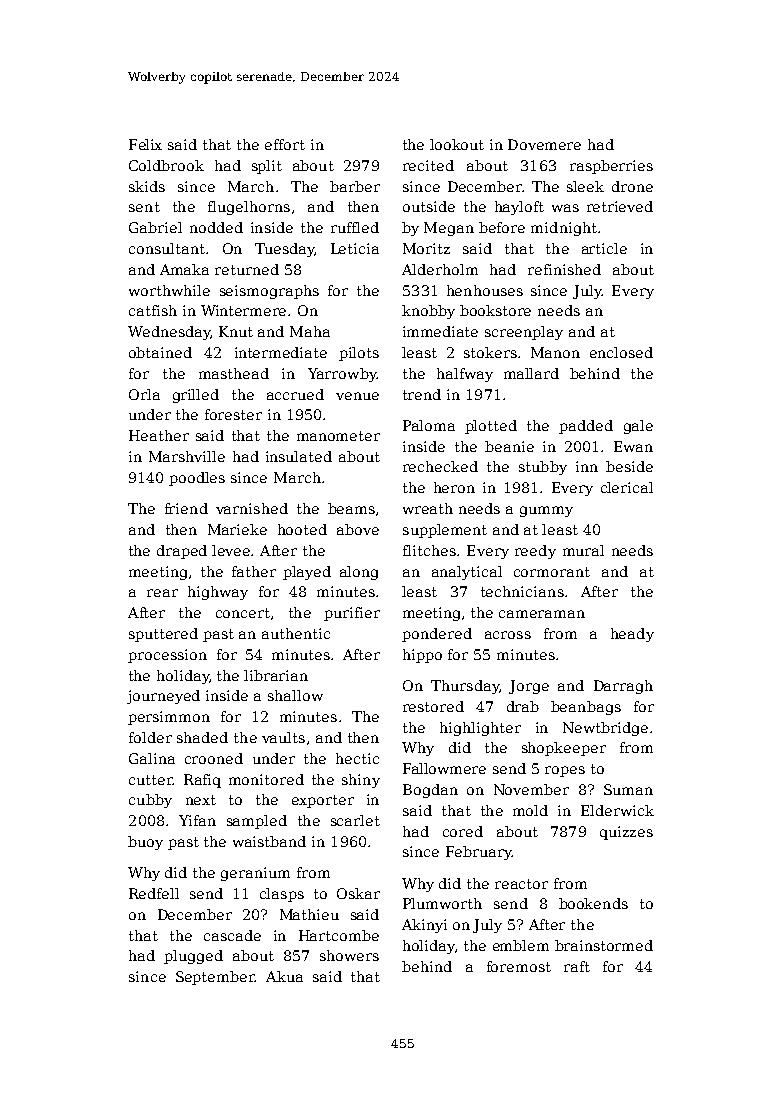 Image resolution: width=782 pixels, height=1110 pixels. Describe the element at coordinates (355, 186) in the screenshot. I see `barber` at that location.
